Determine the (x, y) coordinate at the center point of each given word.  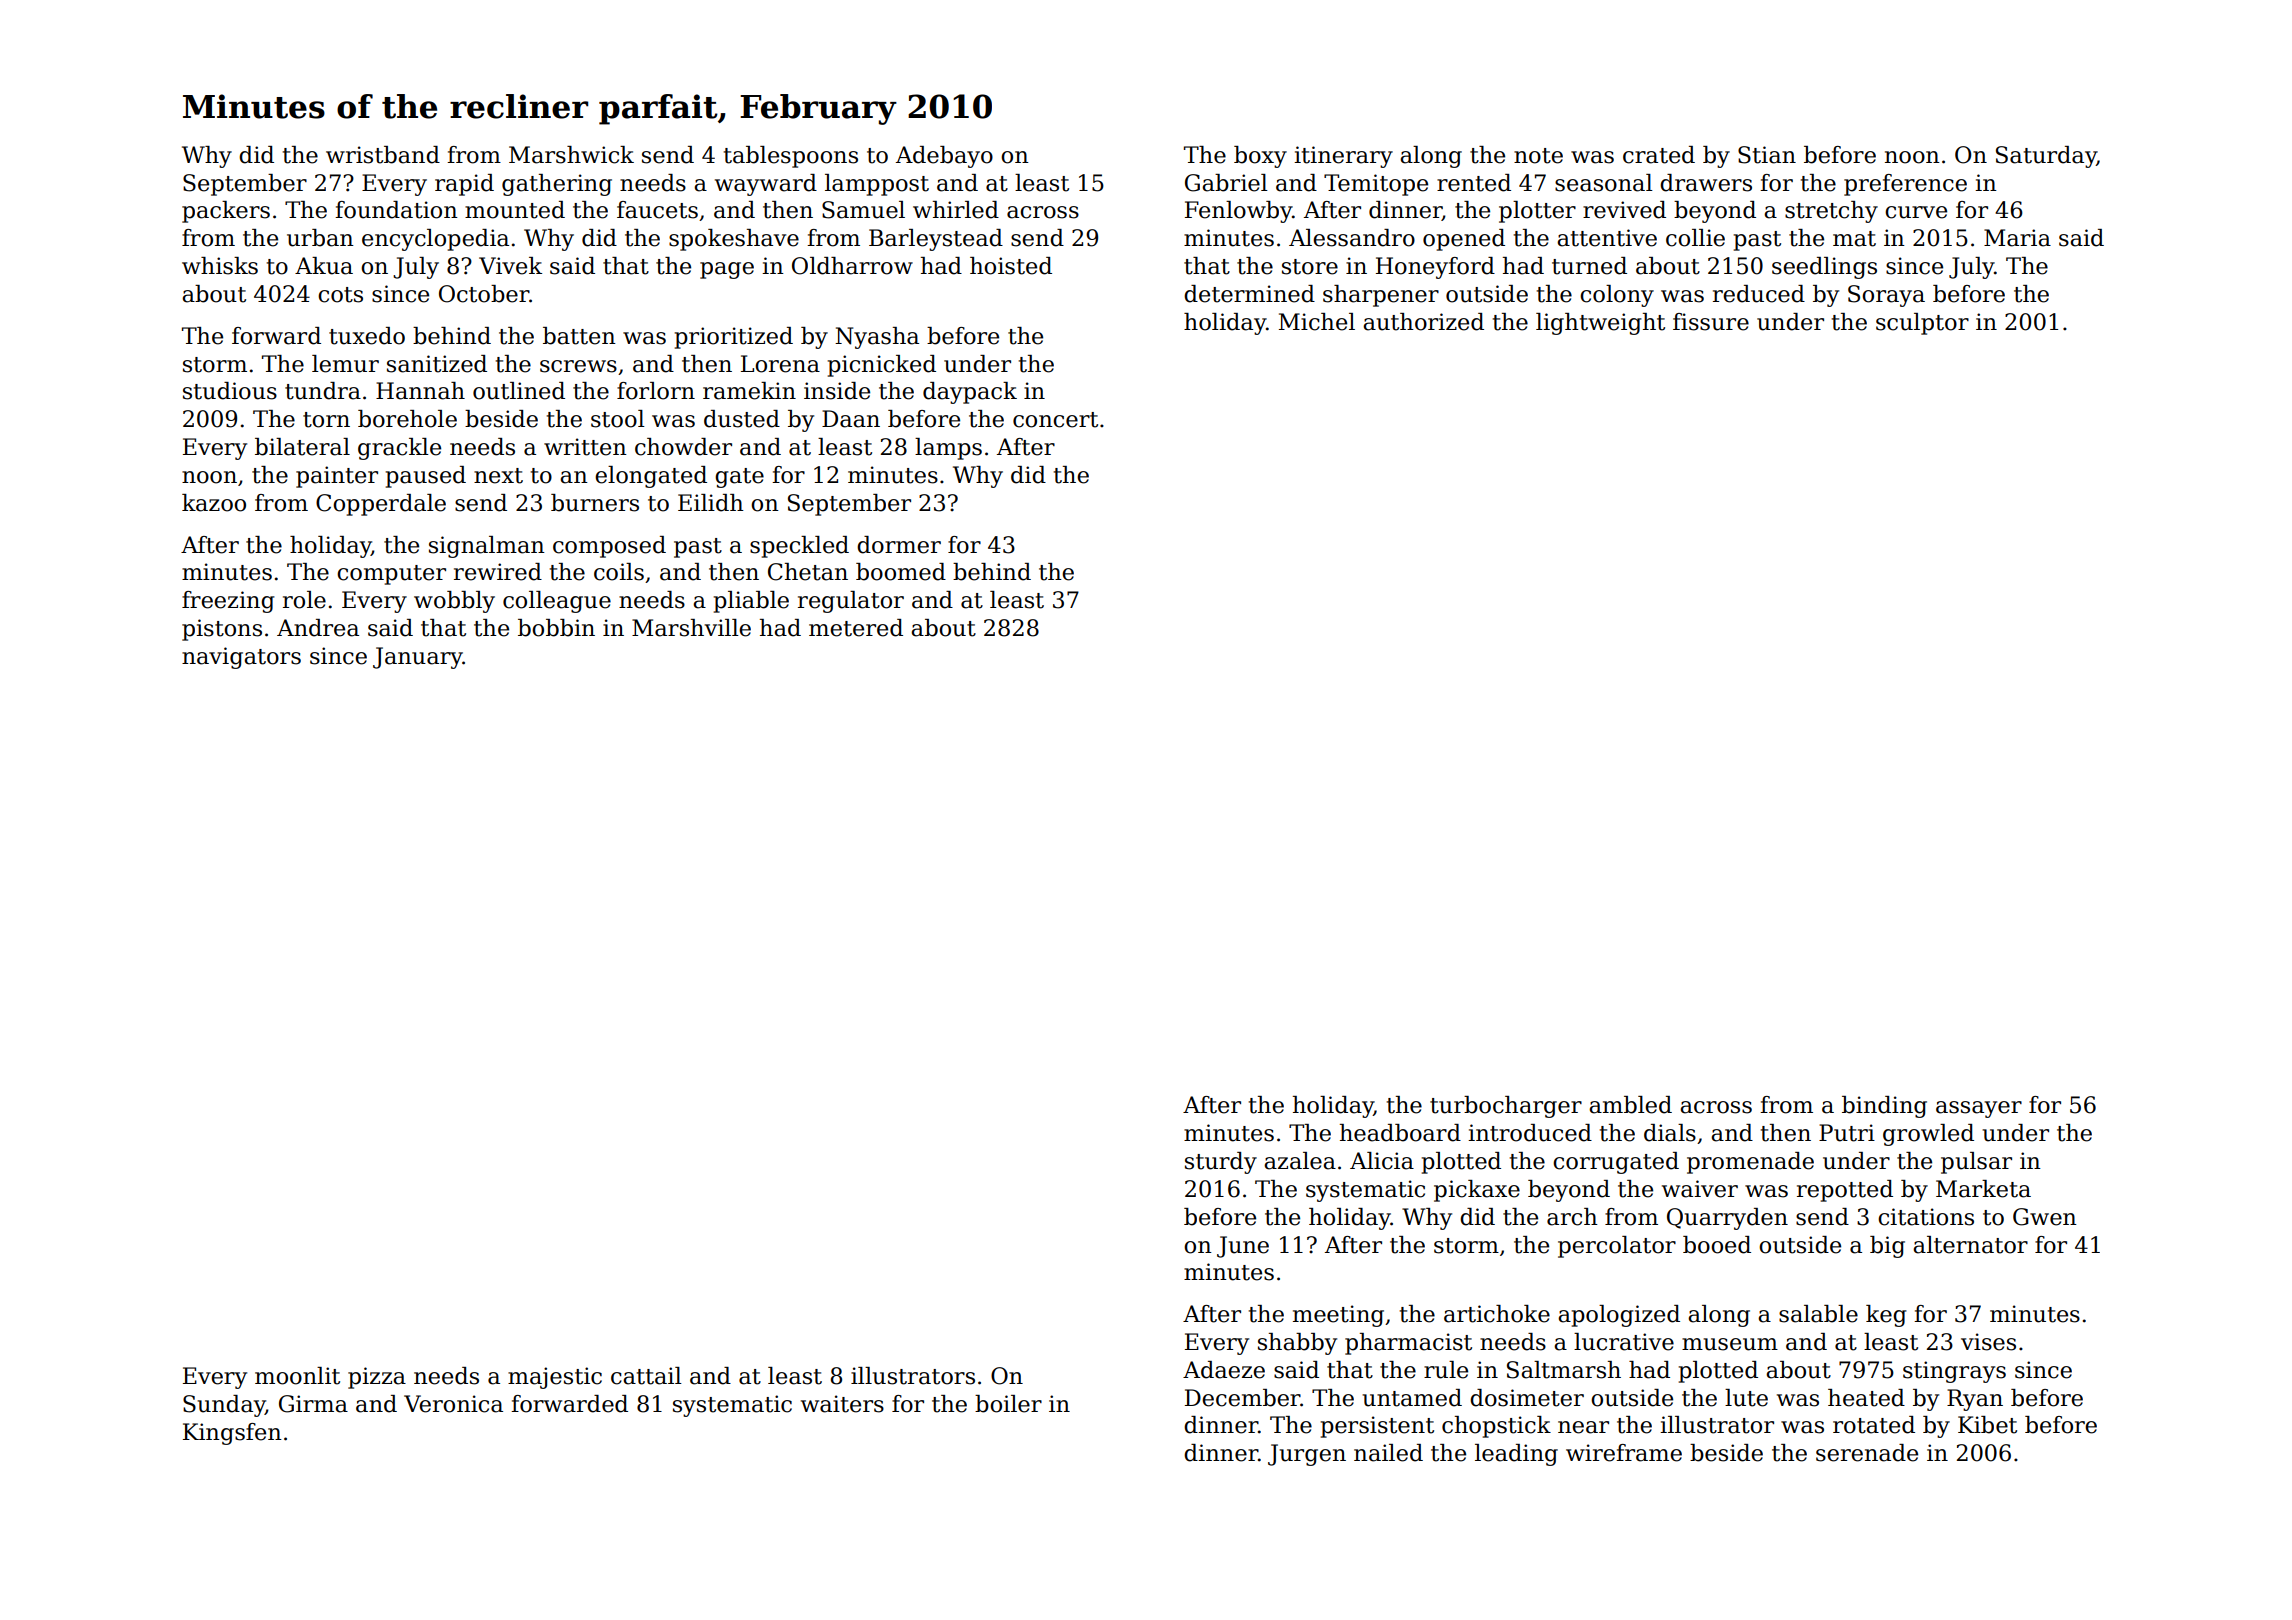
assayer (1979, 1109)
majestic (555, 1378)
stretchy (1831, 212)
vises (1988, 1342)
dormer (899, 545)
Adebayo (944, 157)
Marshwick (571, 155)
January (418, 658)
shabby (1297, 1344)
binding (1884, 1107)
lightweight (1600, 324)
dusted (742, 419)
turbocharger (1506, 1107)
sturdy (1221, 1163)
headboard (1400, 1133)
